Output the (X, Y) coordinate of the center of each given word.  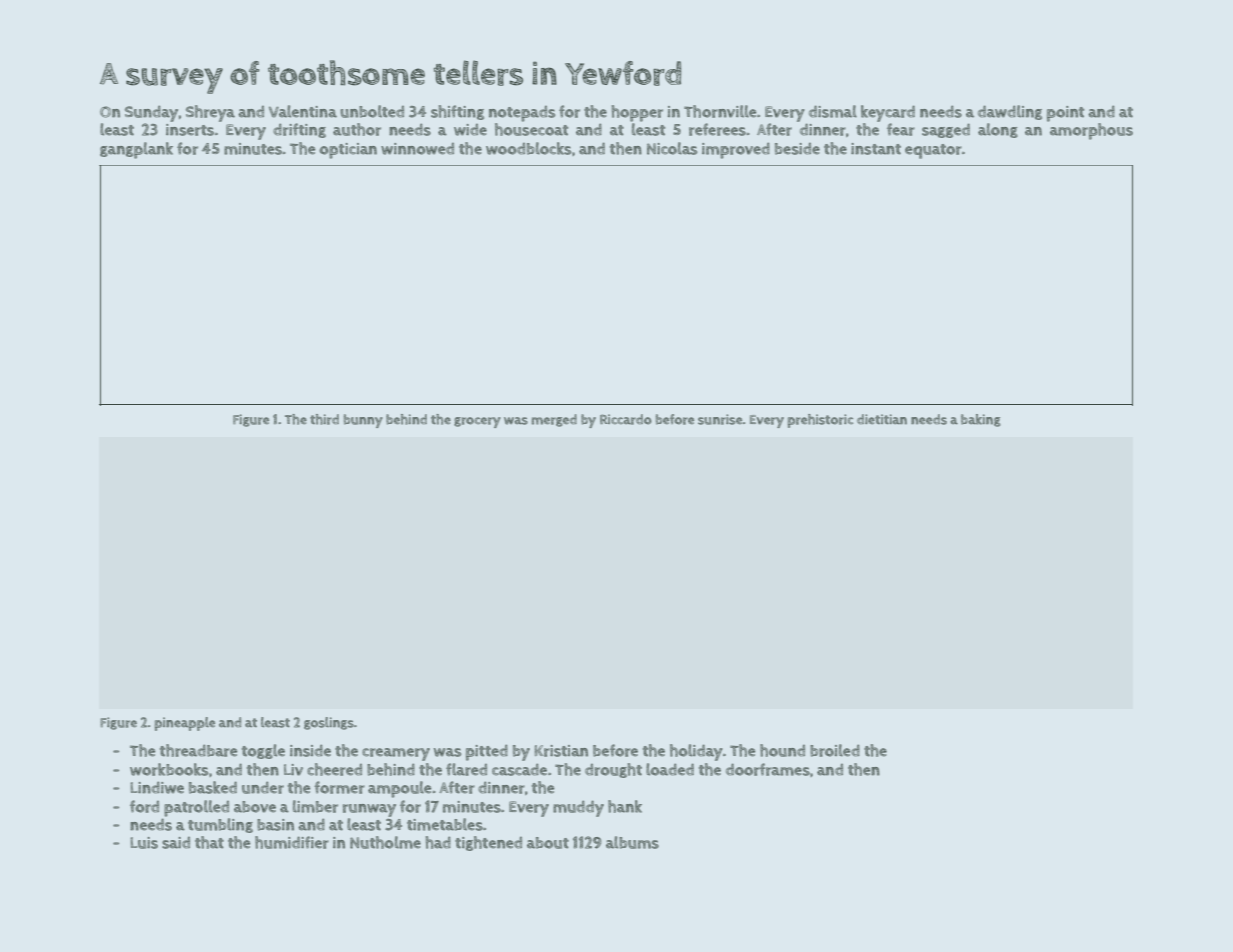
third (324, 419)
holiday (696, 752)
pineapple (184, 724)
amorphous (1091, 131)
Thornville (720, 111)
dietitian (882, 419)
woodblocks (529, 148)
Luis (144, 843)
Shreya (210, 113)
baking (981, 420)
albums (632, 842)
